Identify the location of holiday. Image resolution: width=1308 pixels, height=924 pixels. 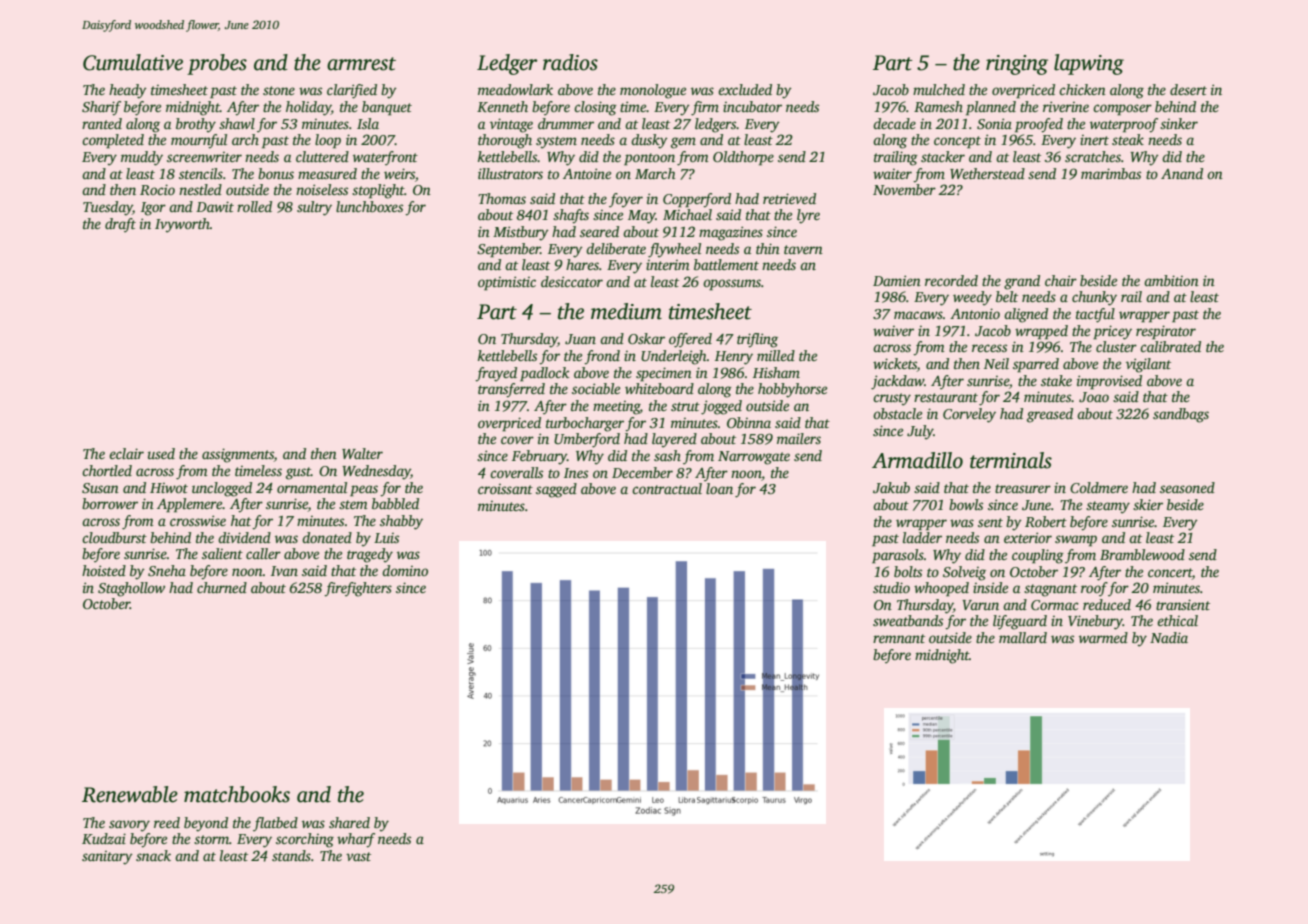
(308, 108).
